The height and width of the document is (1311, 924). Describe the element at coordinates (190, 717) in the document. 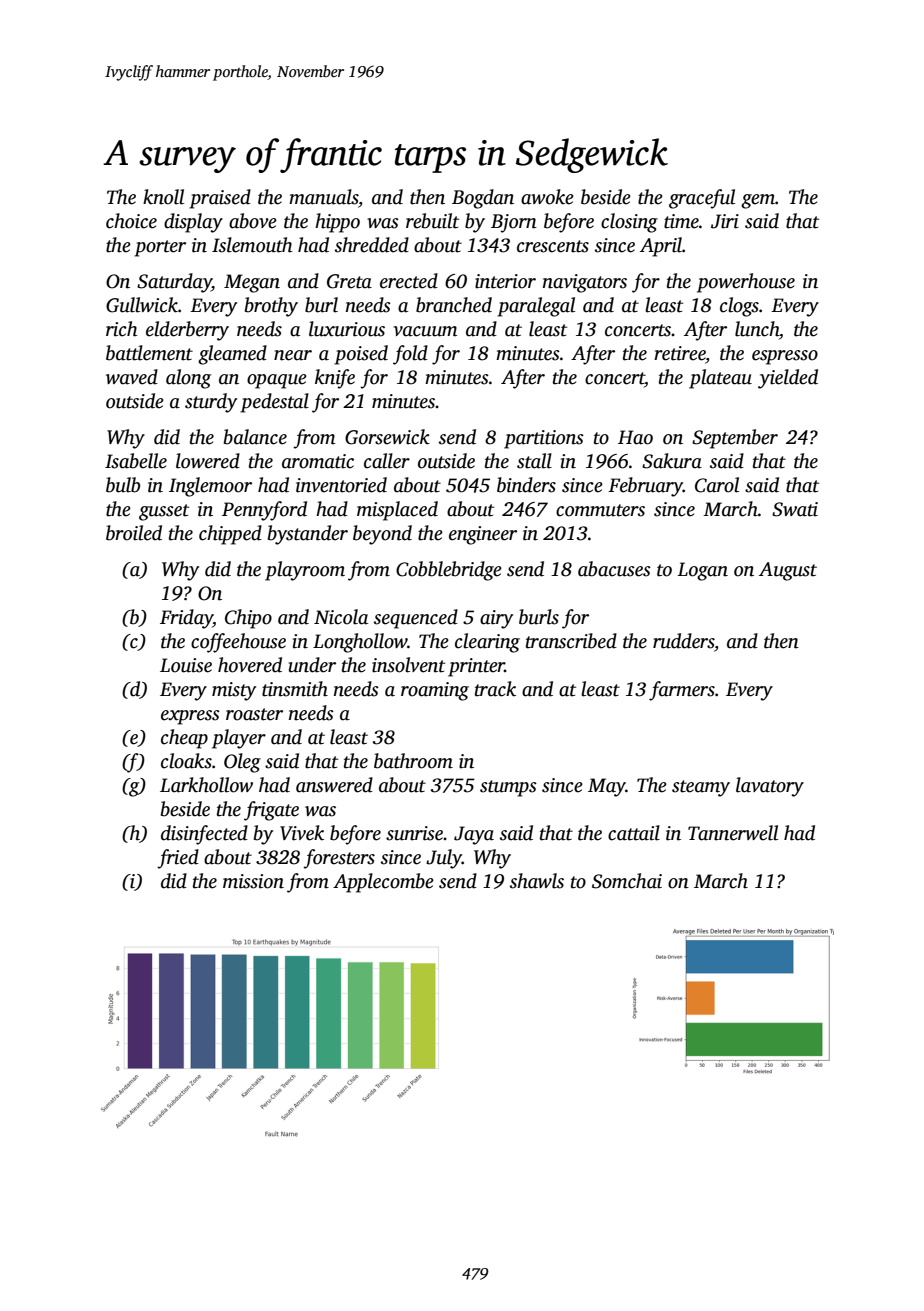

I see `express` at that location.
